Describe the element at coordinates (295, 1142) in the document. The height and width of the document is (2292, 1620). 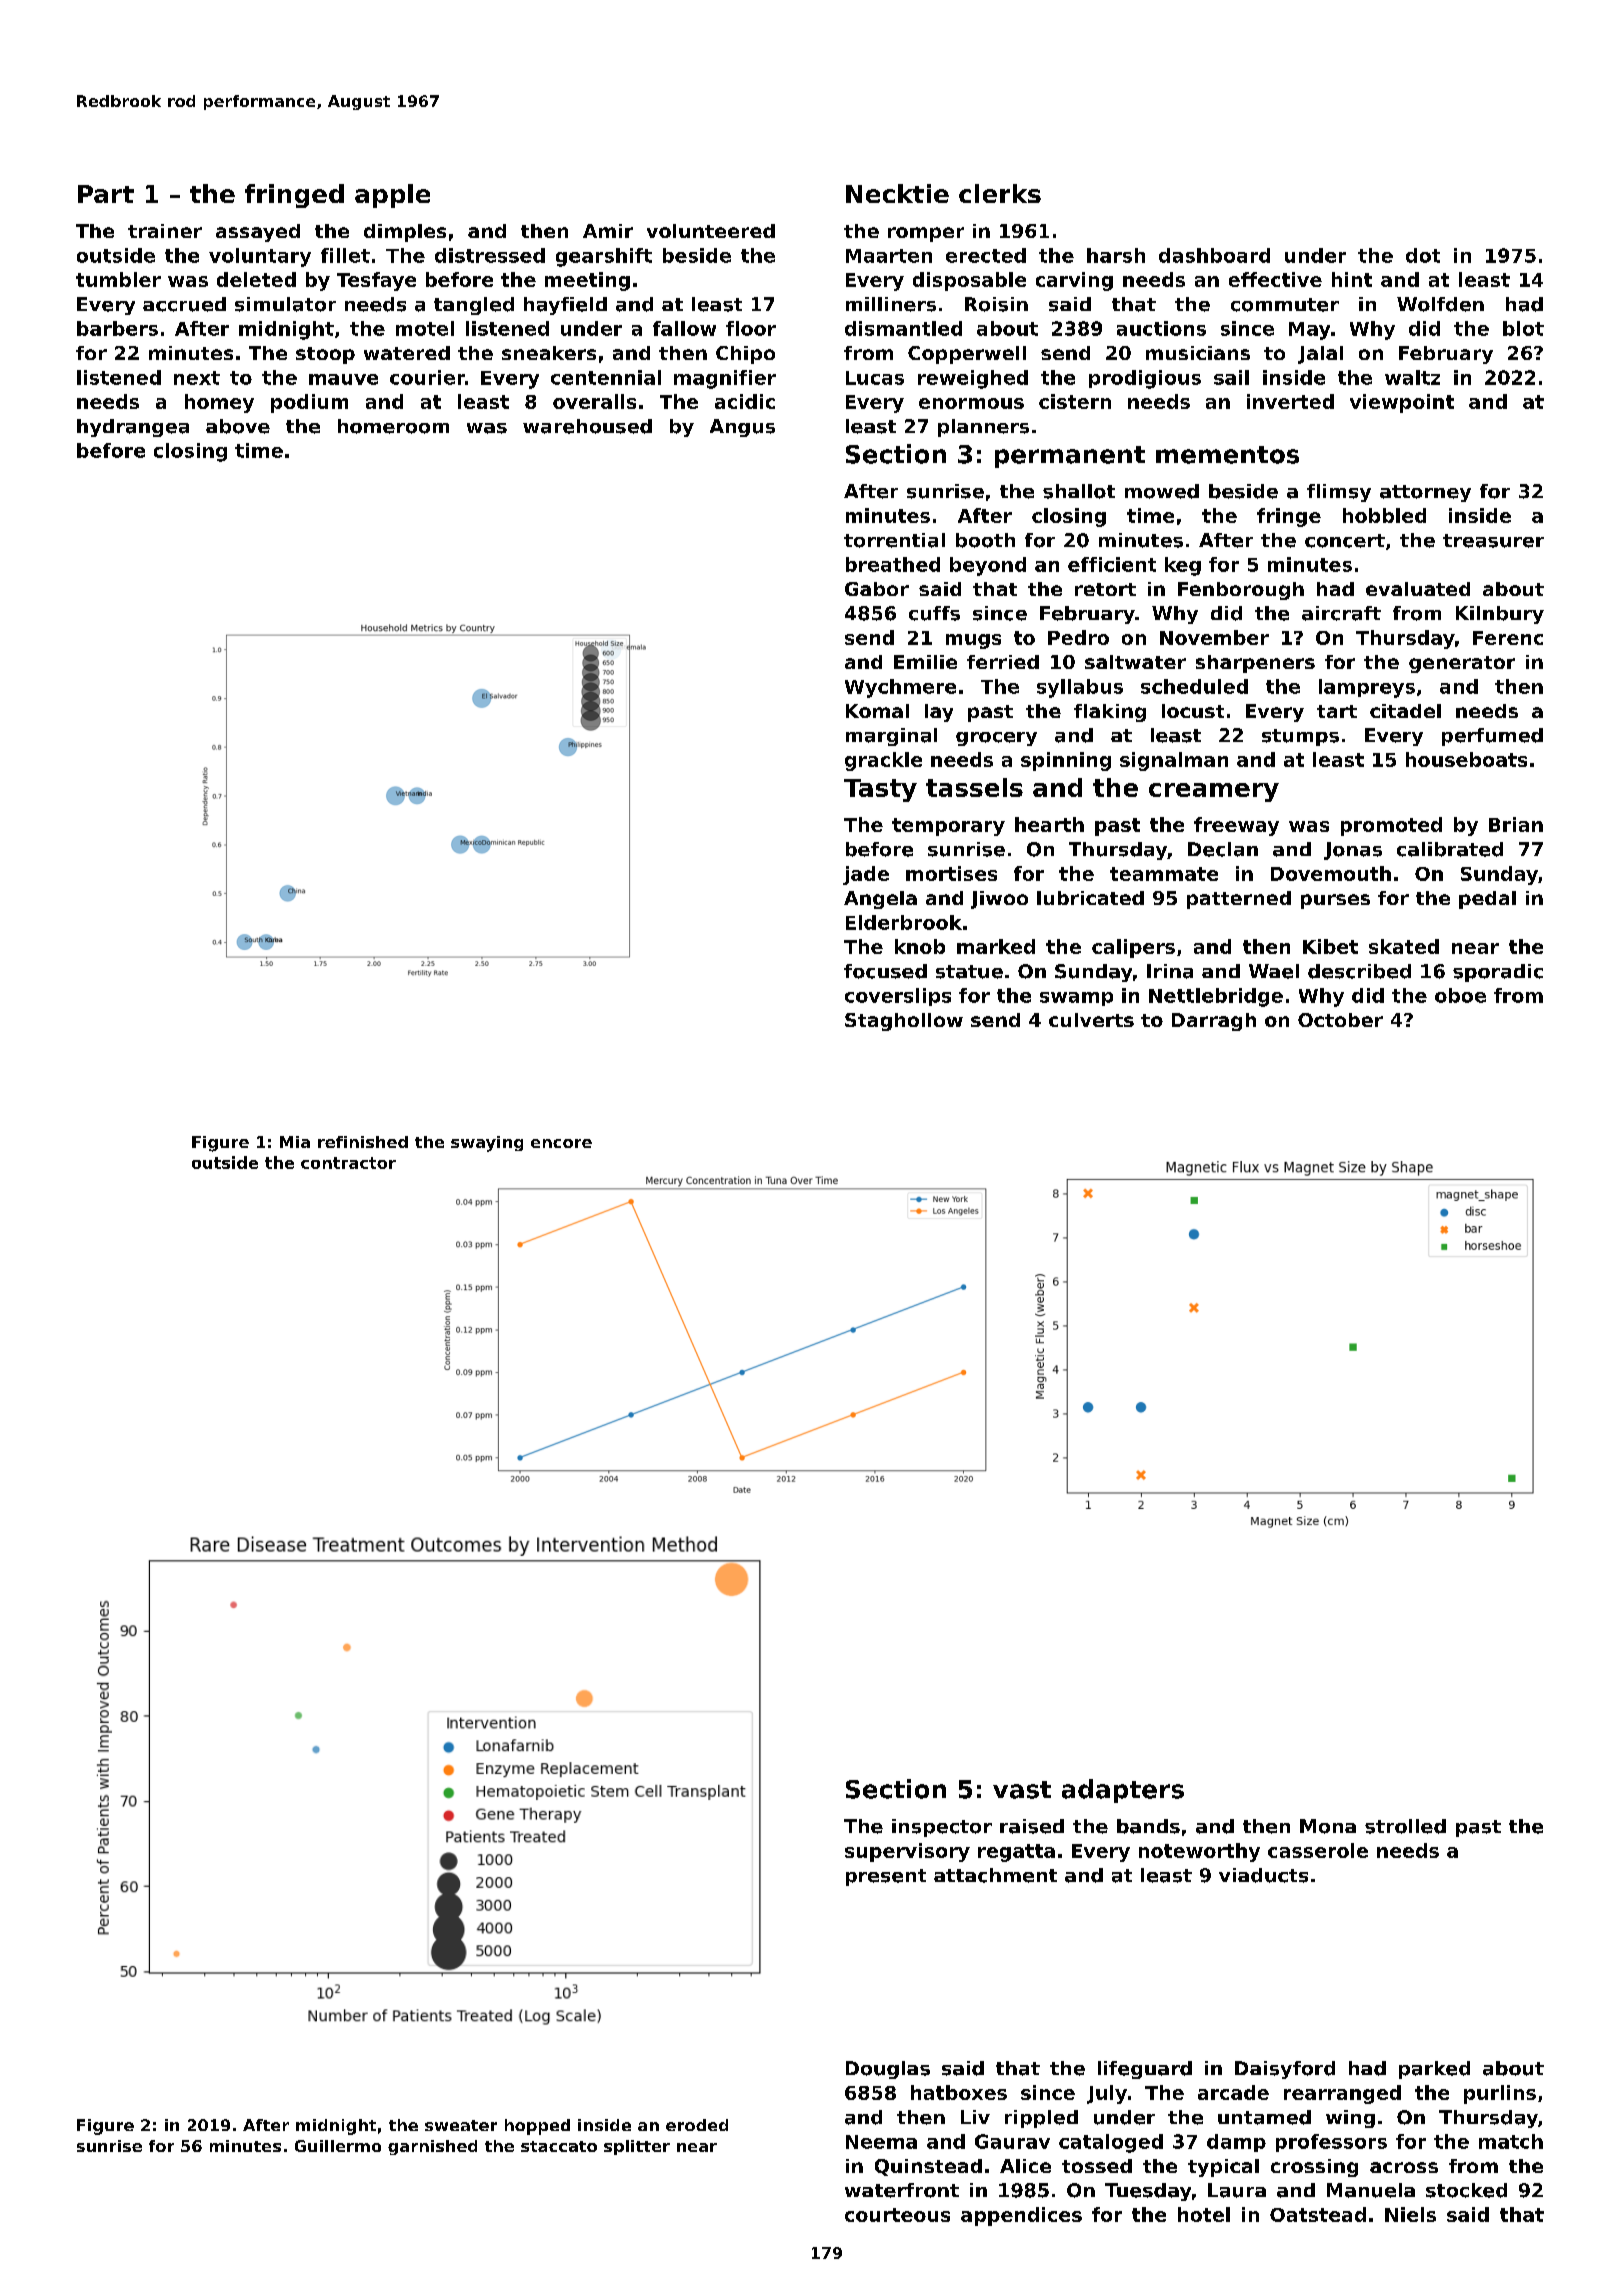
I see `Mia` at that location.
